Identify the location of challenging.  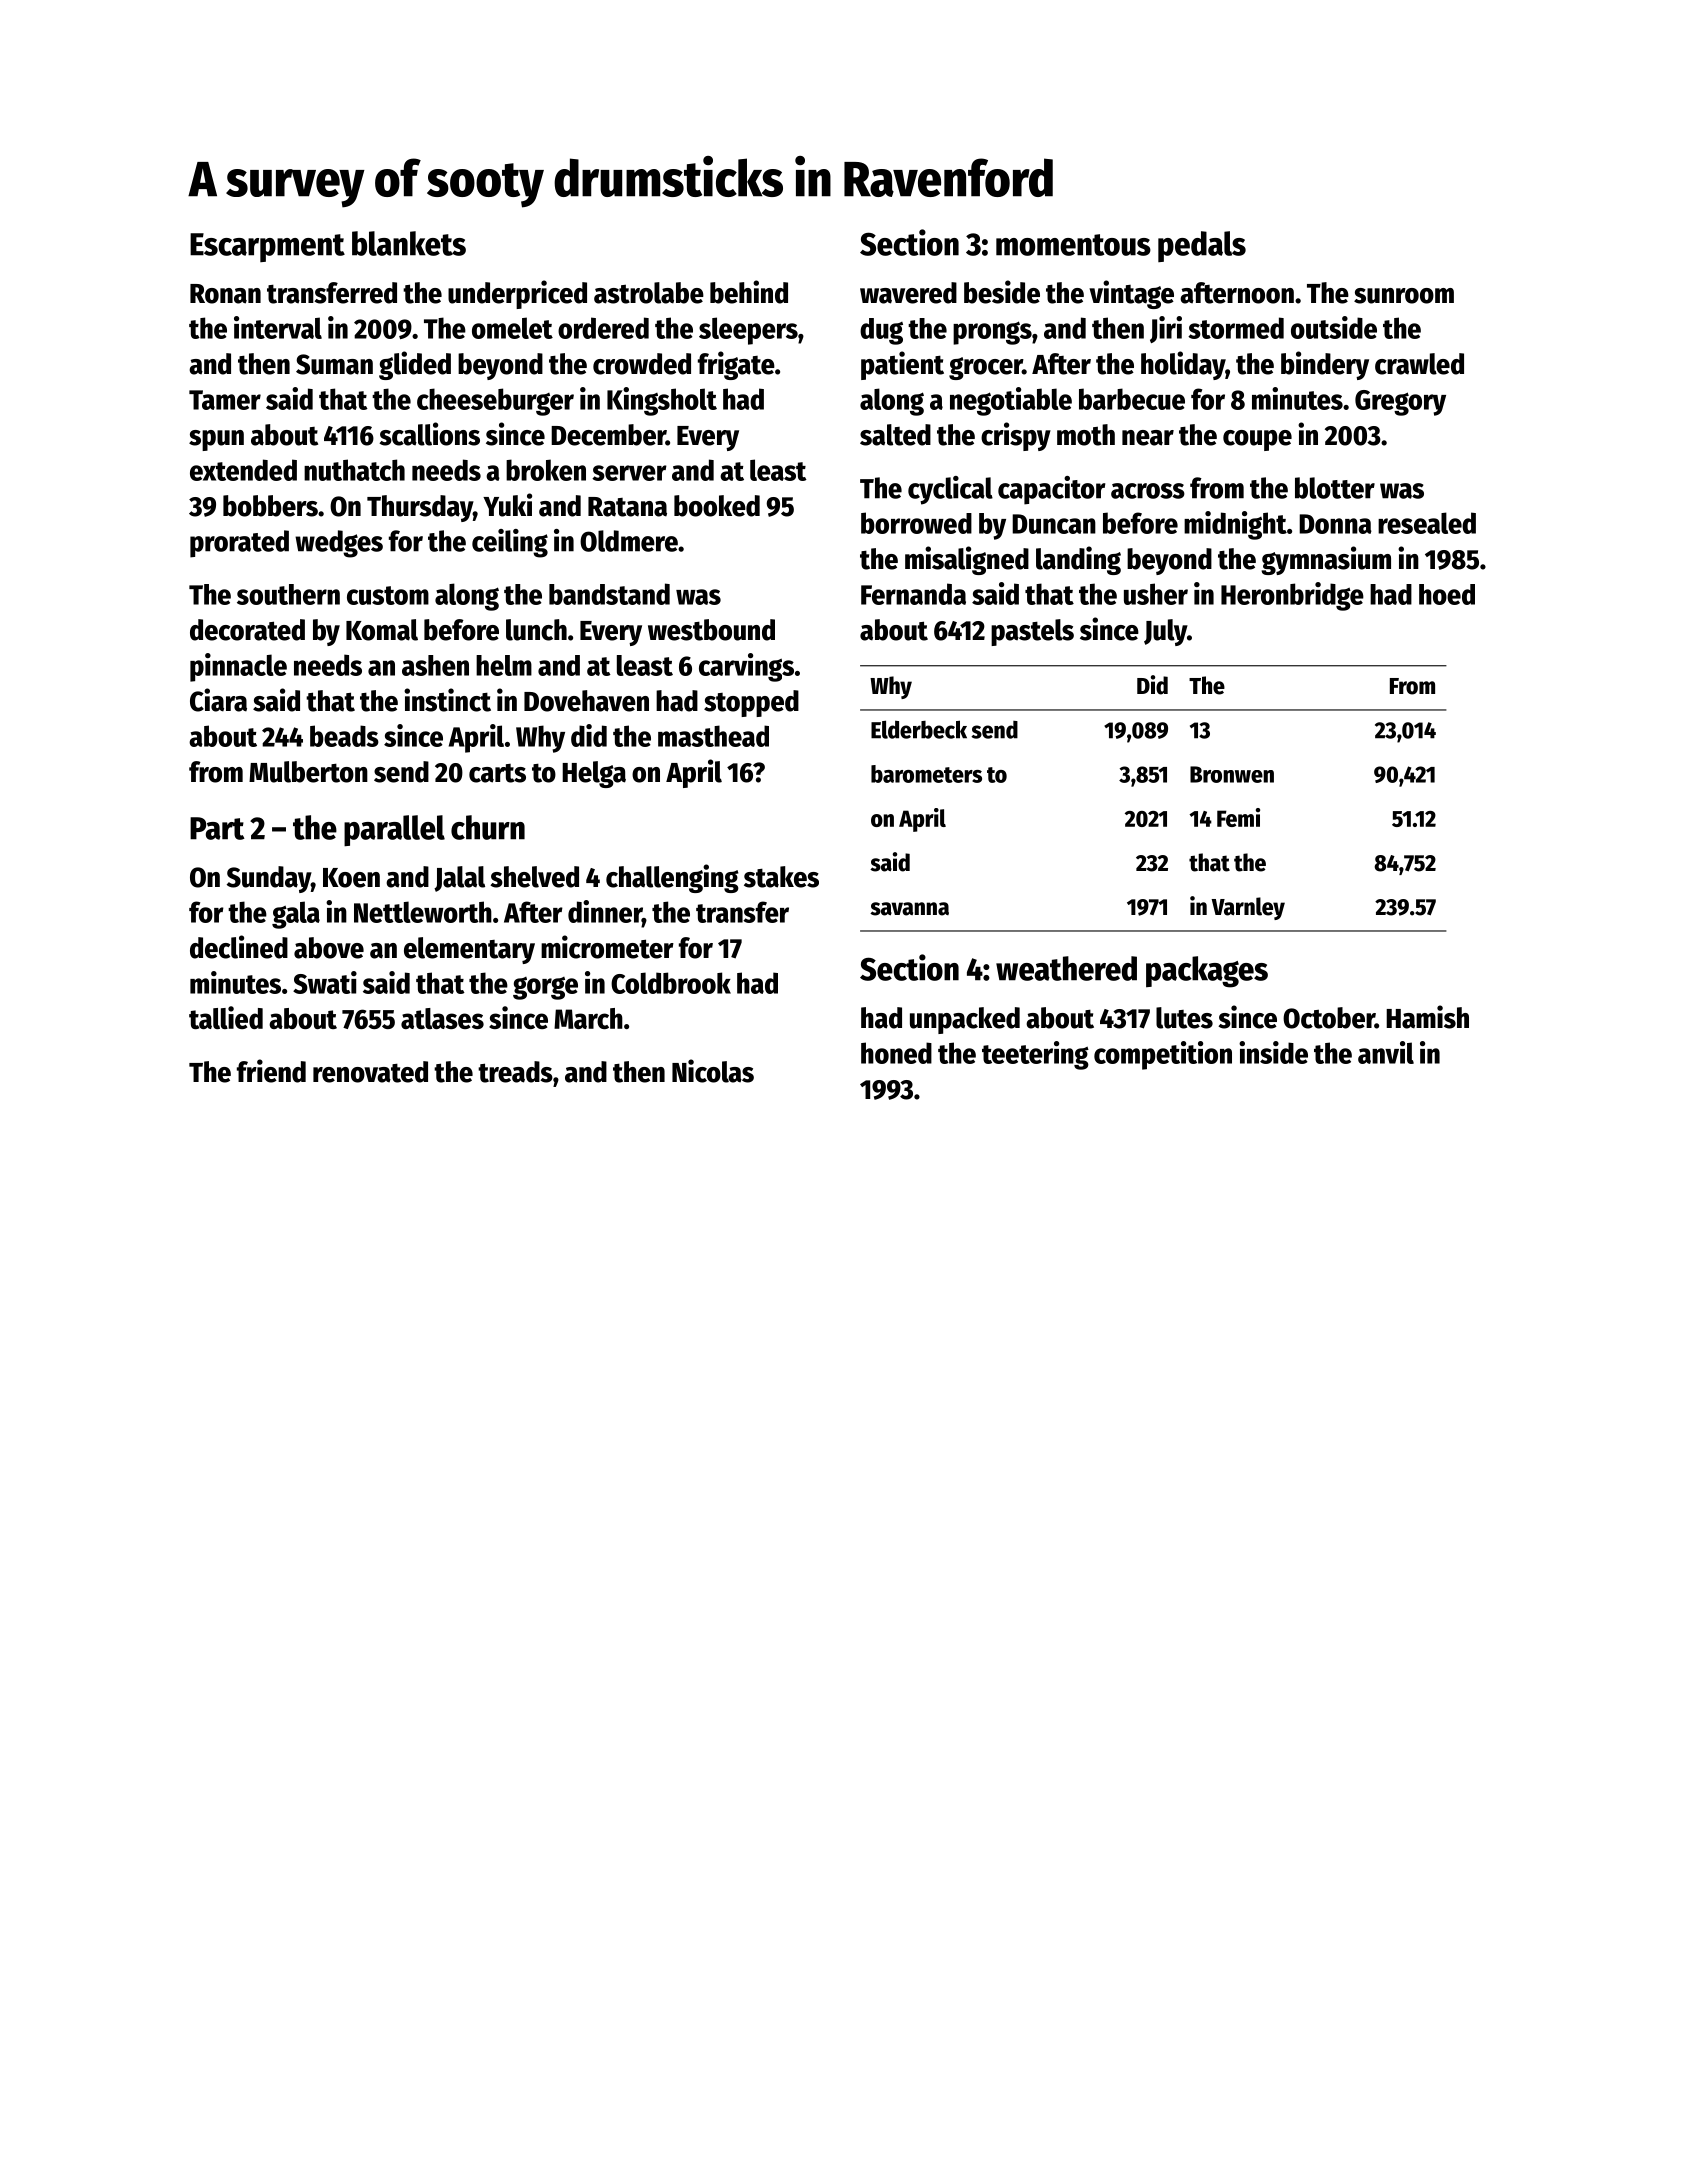
(672, 878).
